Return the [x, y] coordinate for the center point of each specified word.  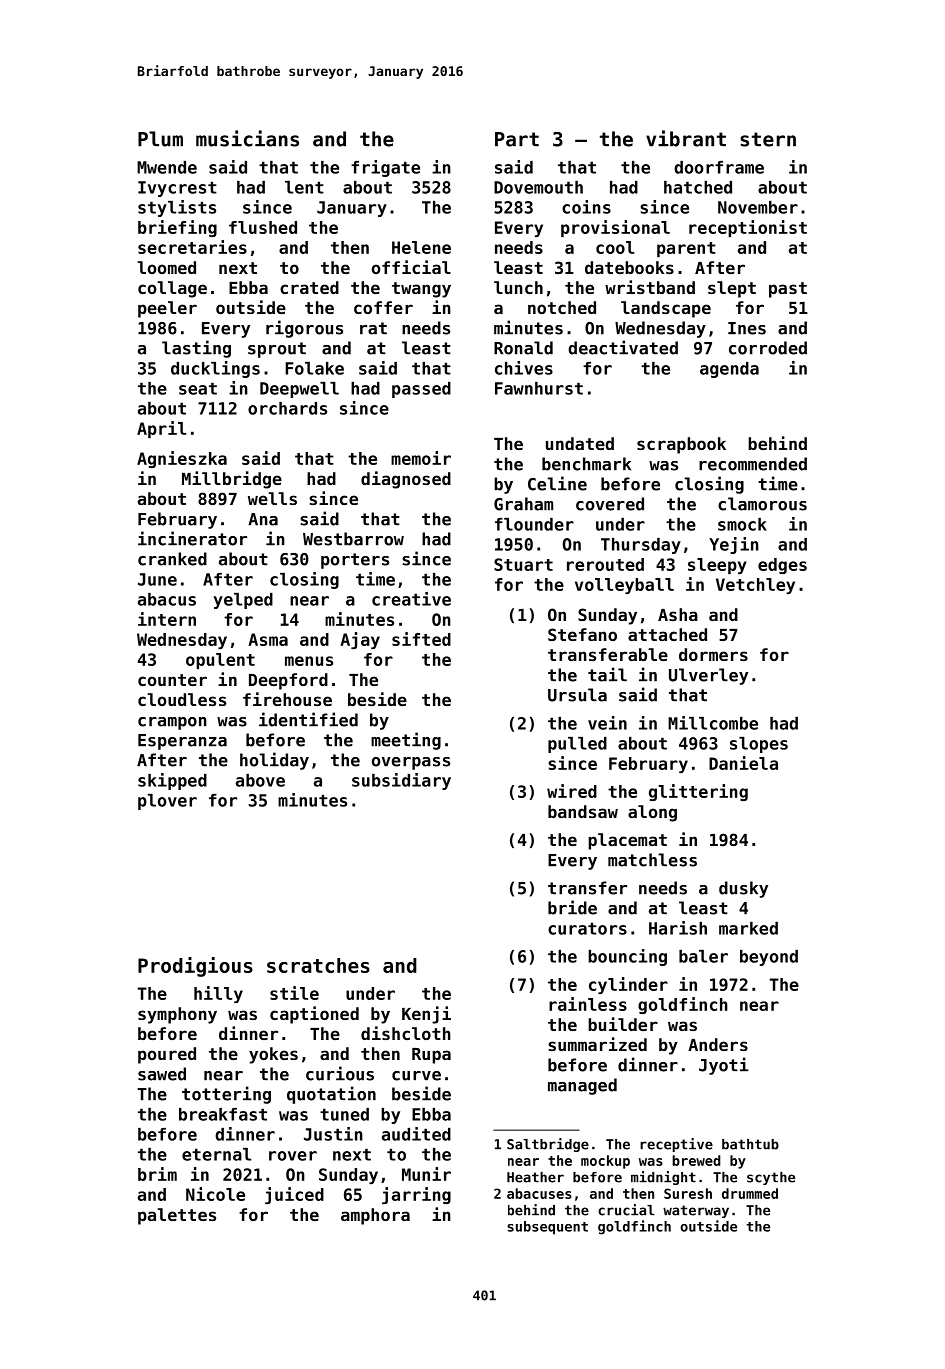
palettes [177, 1216]
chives [524, 368]
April [161, 429]
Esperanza [182, 742]
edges [782, 566]
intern [167, 619]
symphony [177, 1015]
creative [411, 599]
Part [517, 139]
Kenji [426, 1015]
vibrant [686, 138]
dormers [713, 654]
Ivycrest [177, 189]
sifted [421, 639]
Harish [678, 928]
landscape [666, 309]
